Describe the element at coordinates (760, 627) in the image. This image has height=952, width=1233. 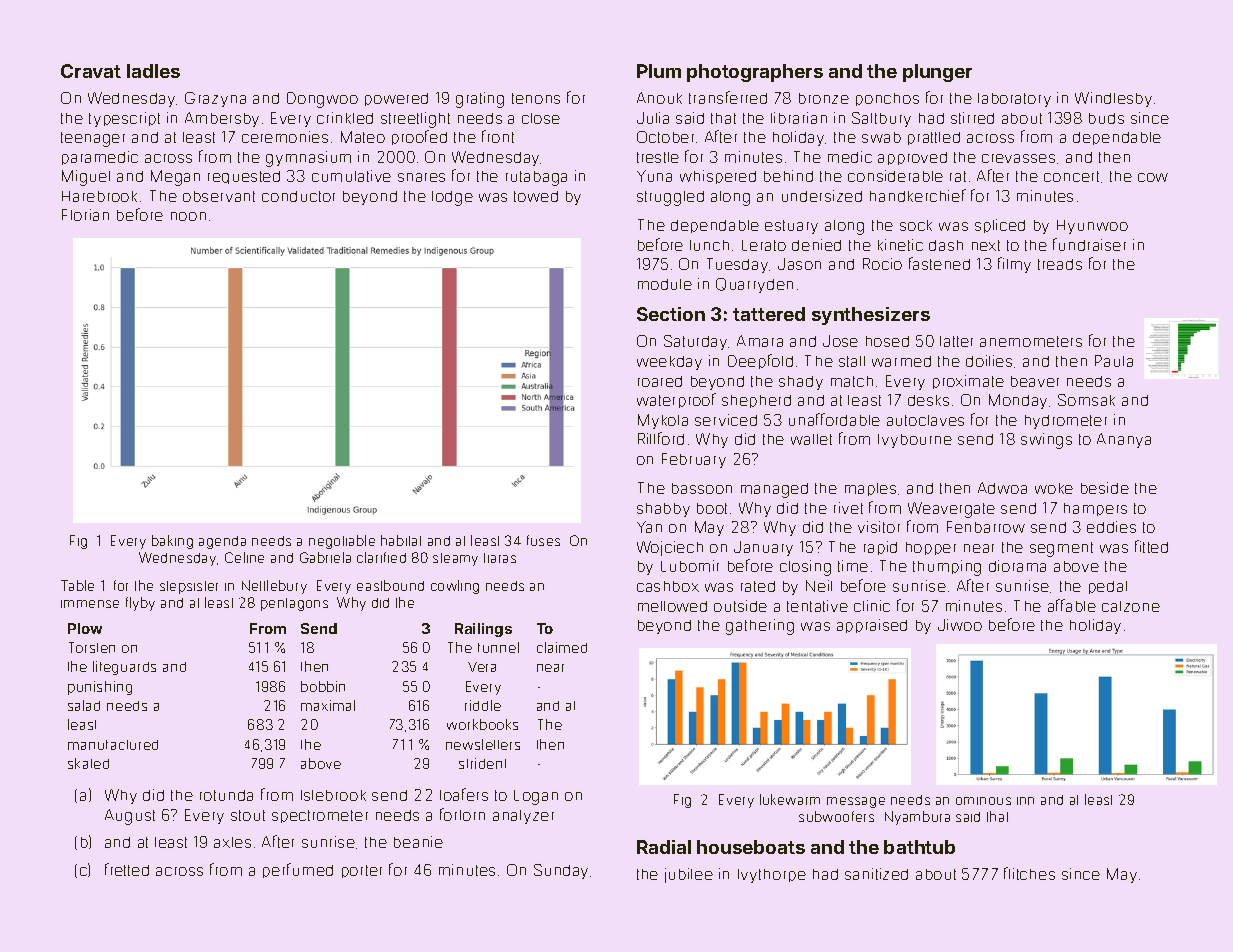
I see `gathering` at that location.
